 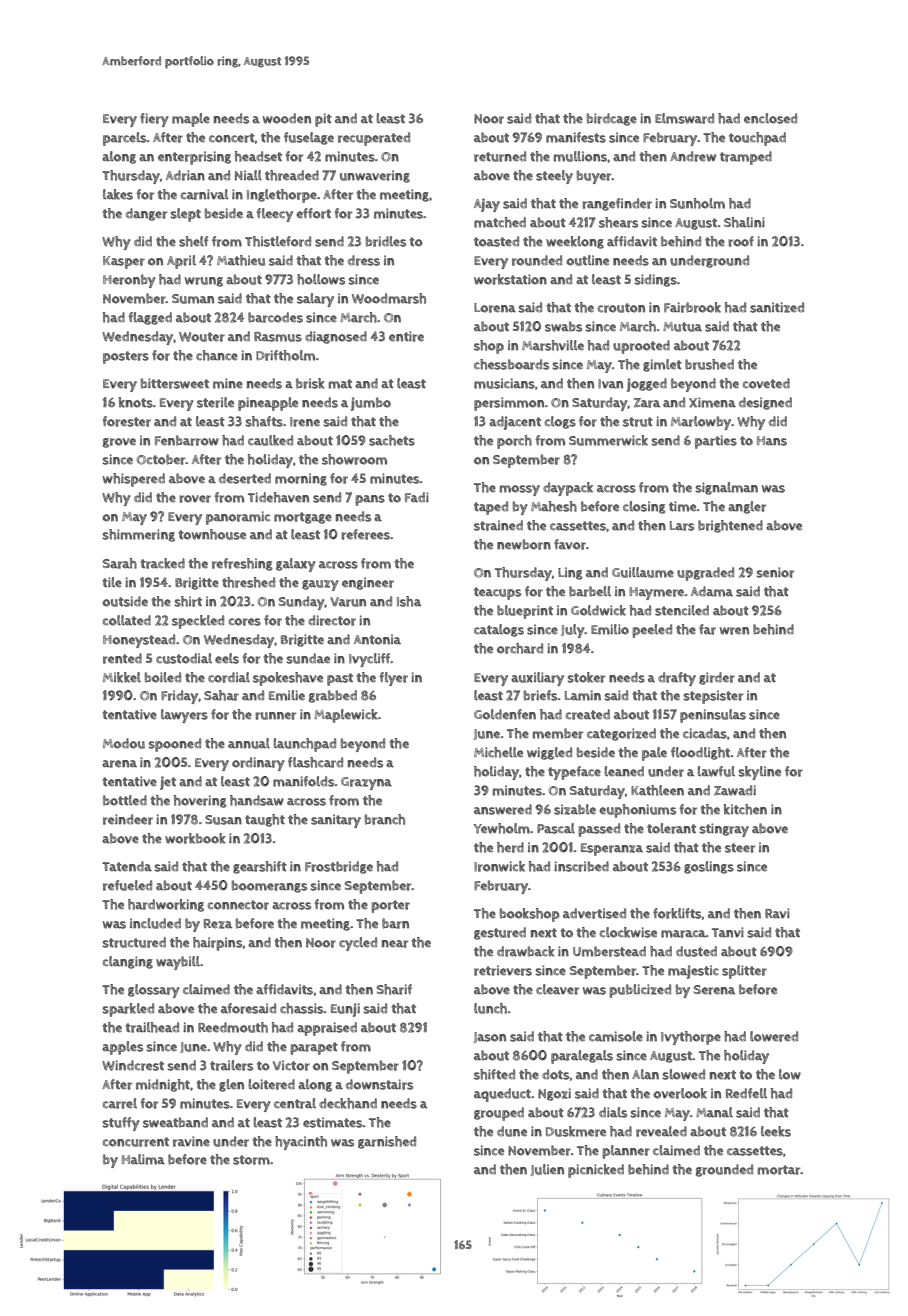 What do you see at coordinates (288, 679) in the screenshot?
I see `spokeshave` at bounding box center [288, 679].
